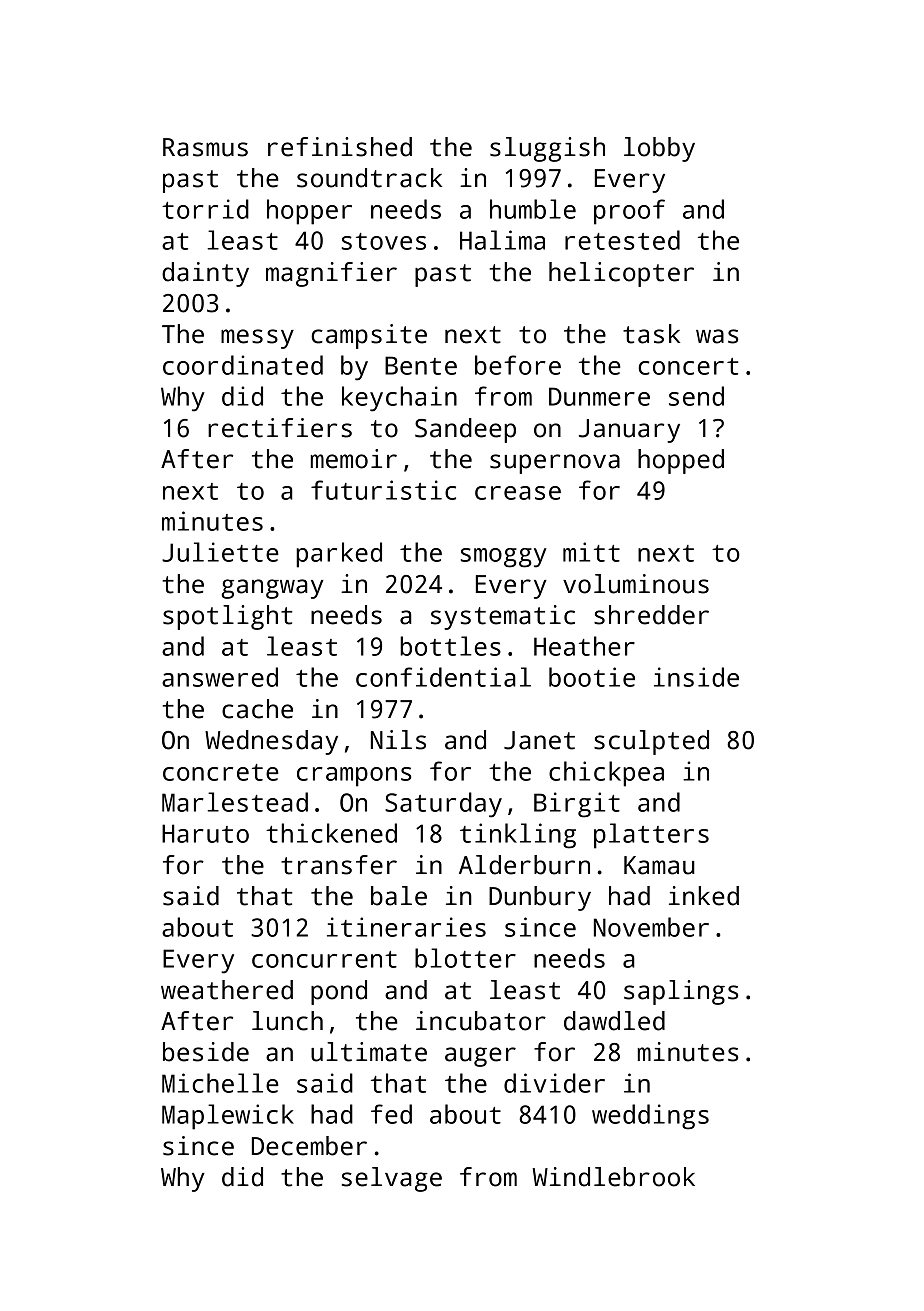  What do you see at coordinates (481, 1021) in the image?
I see `incubator` at bounding box center [481, 1021].
